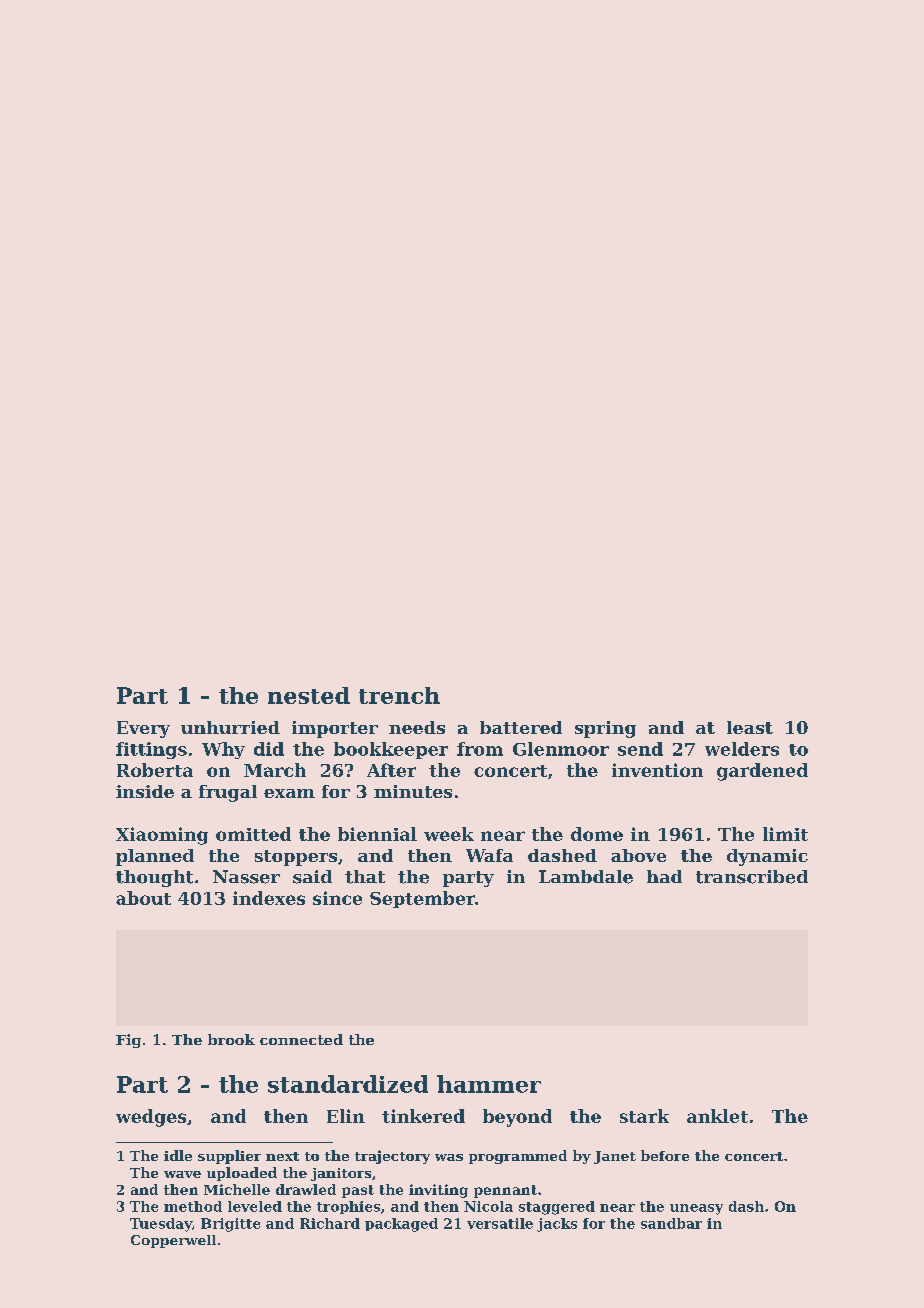  Describe the element at coordinates (489, 855) in the screenshot. I see `Wafa` at that location.
